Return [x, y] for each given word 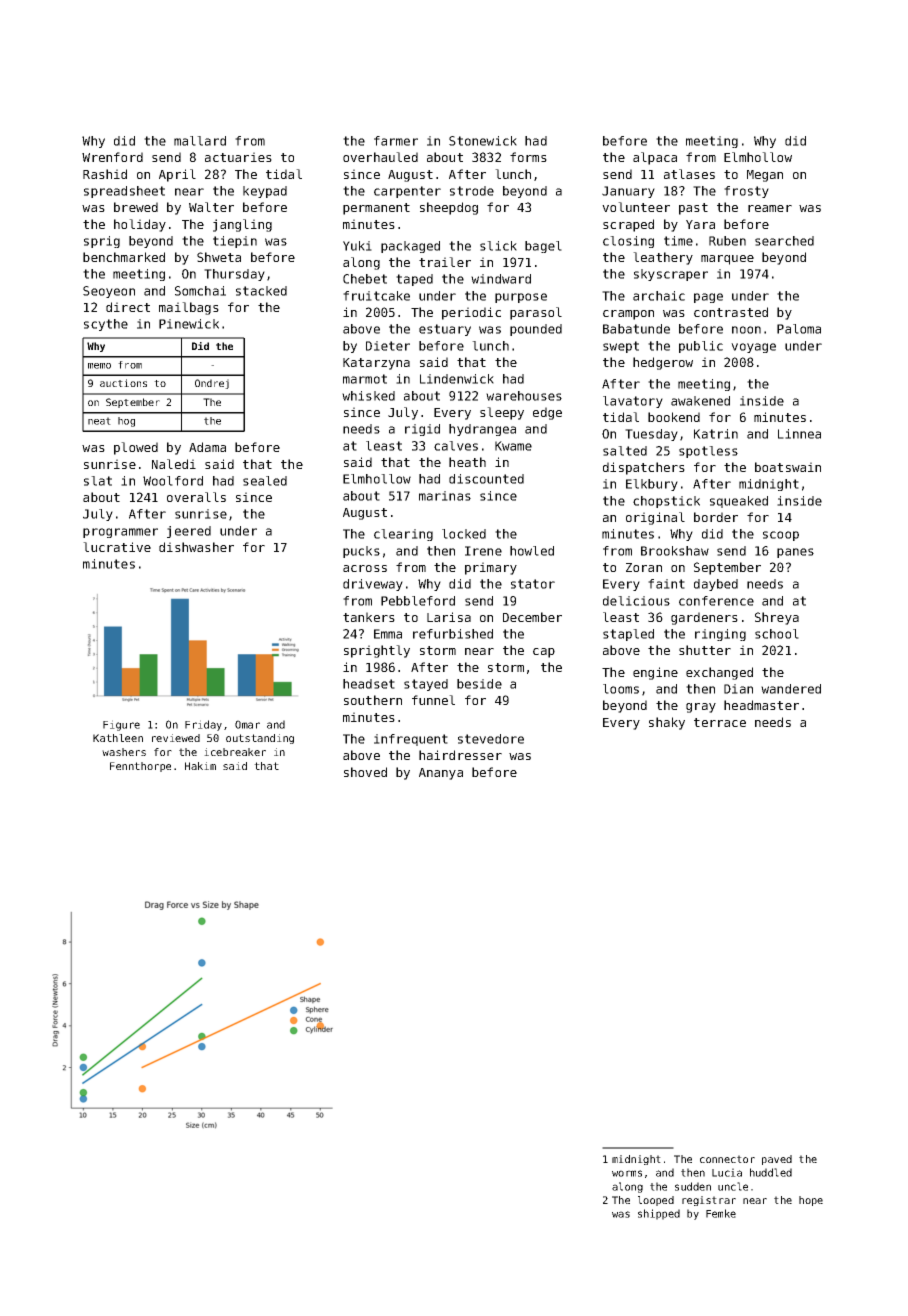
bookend [674, 417]
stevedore [491, 739]
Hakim [200, 766]
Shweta [219, 257]
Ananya [441, 774]
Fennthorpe [140, 767]
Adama [207, 447]
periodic [471, 313]
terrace [720, 722]
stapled [628, 635]
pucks [361, 552]
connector [727, 1159]
